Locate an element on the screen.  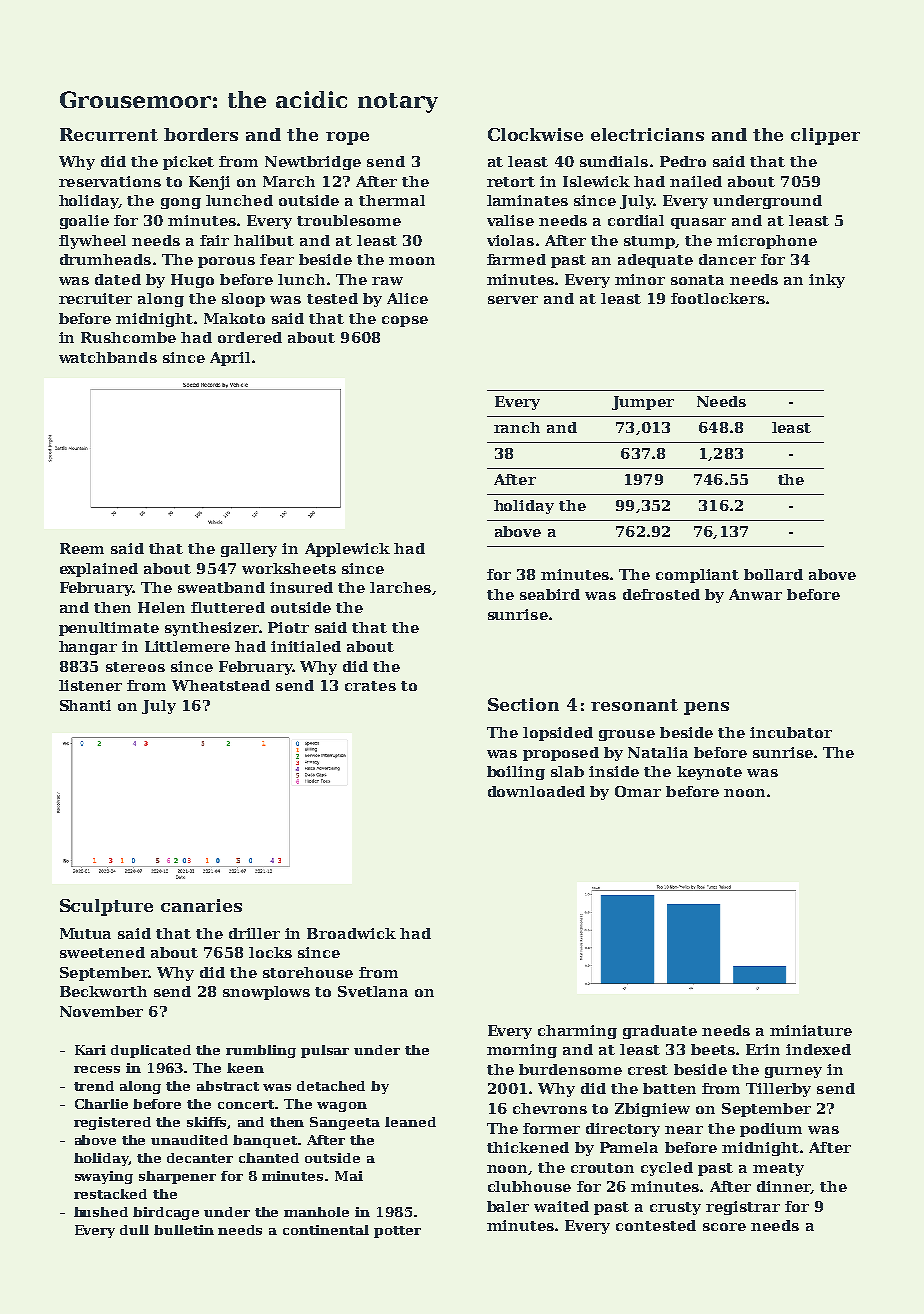
skiffs is located at coordinates (207, 1123).
